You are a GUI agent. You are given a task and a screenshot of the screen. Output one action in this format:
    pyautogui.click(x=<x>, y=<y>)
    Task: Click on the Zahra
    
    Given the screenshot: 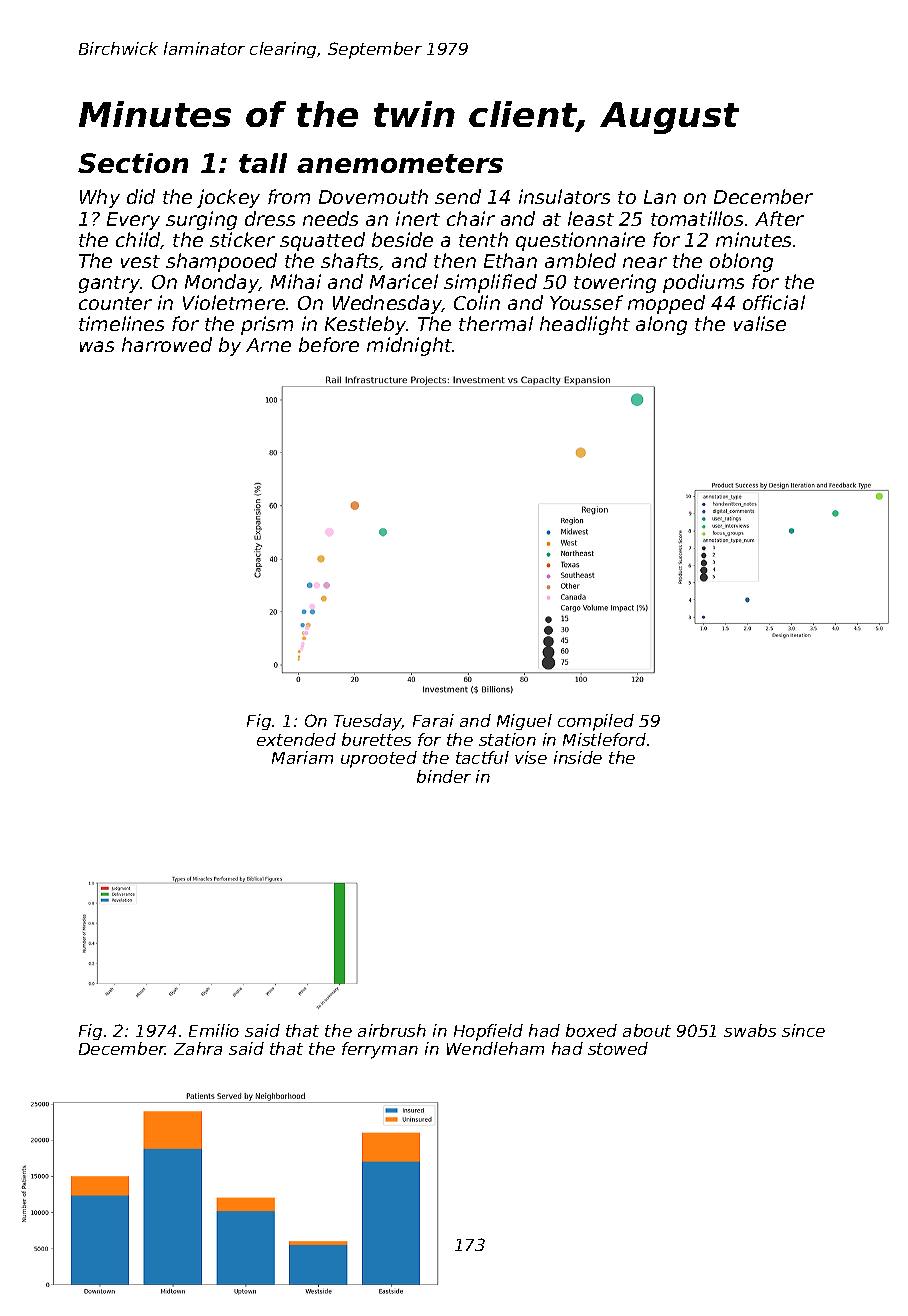 What is the action you would take?
    pyautogui.click(x=198, y=1048)
